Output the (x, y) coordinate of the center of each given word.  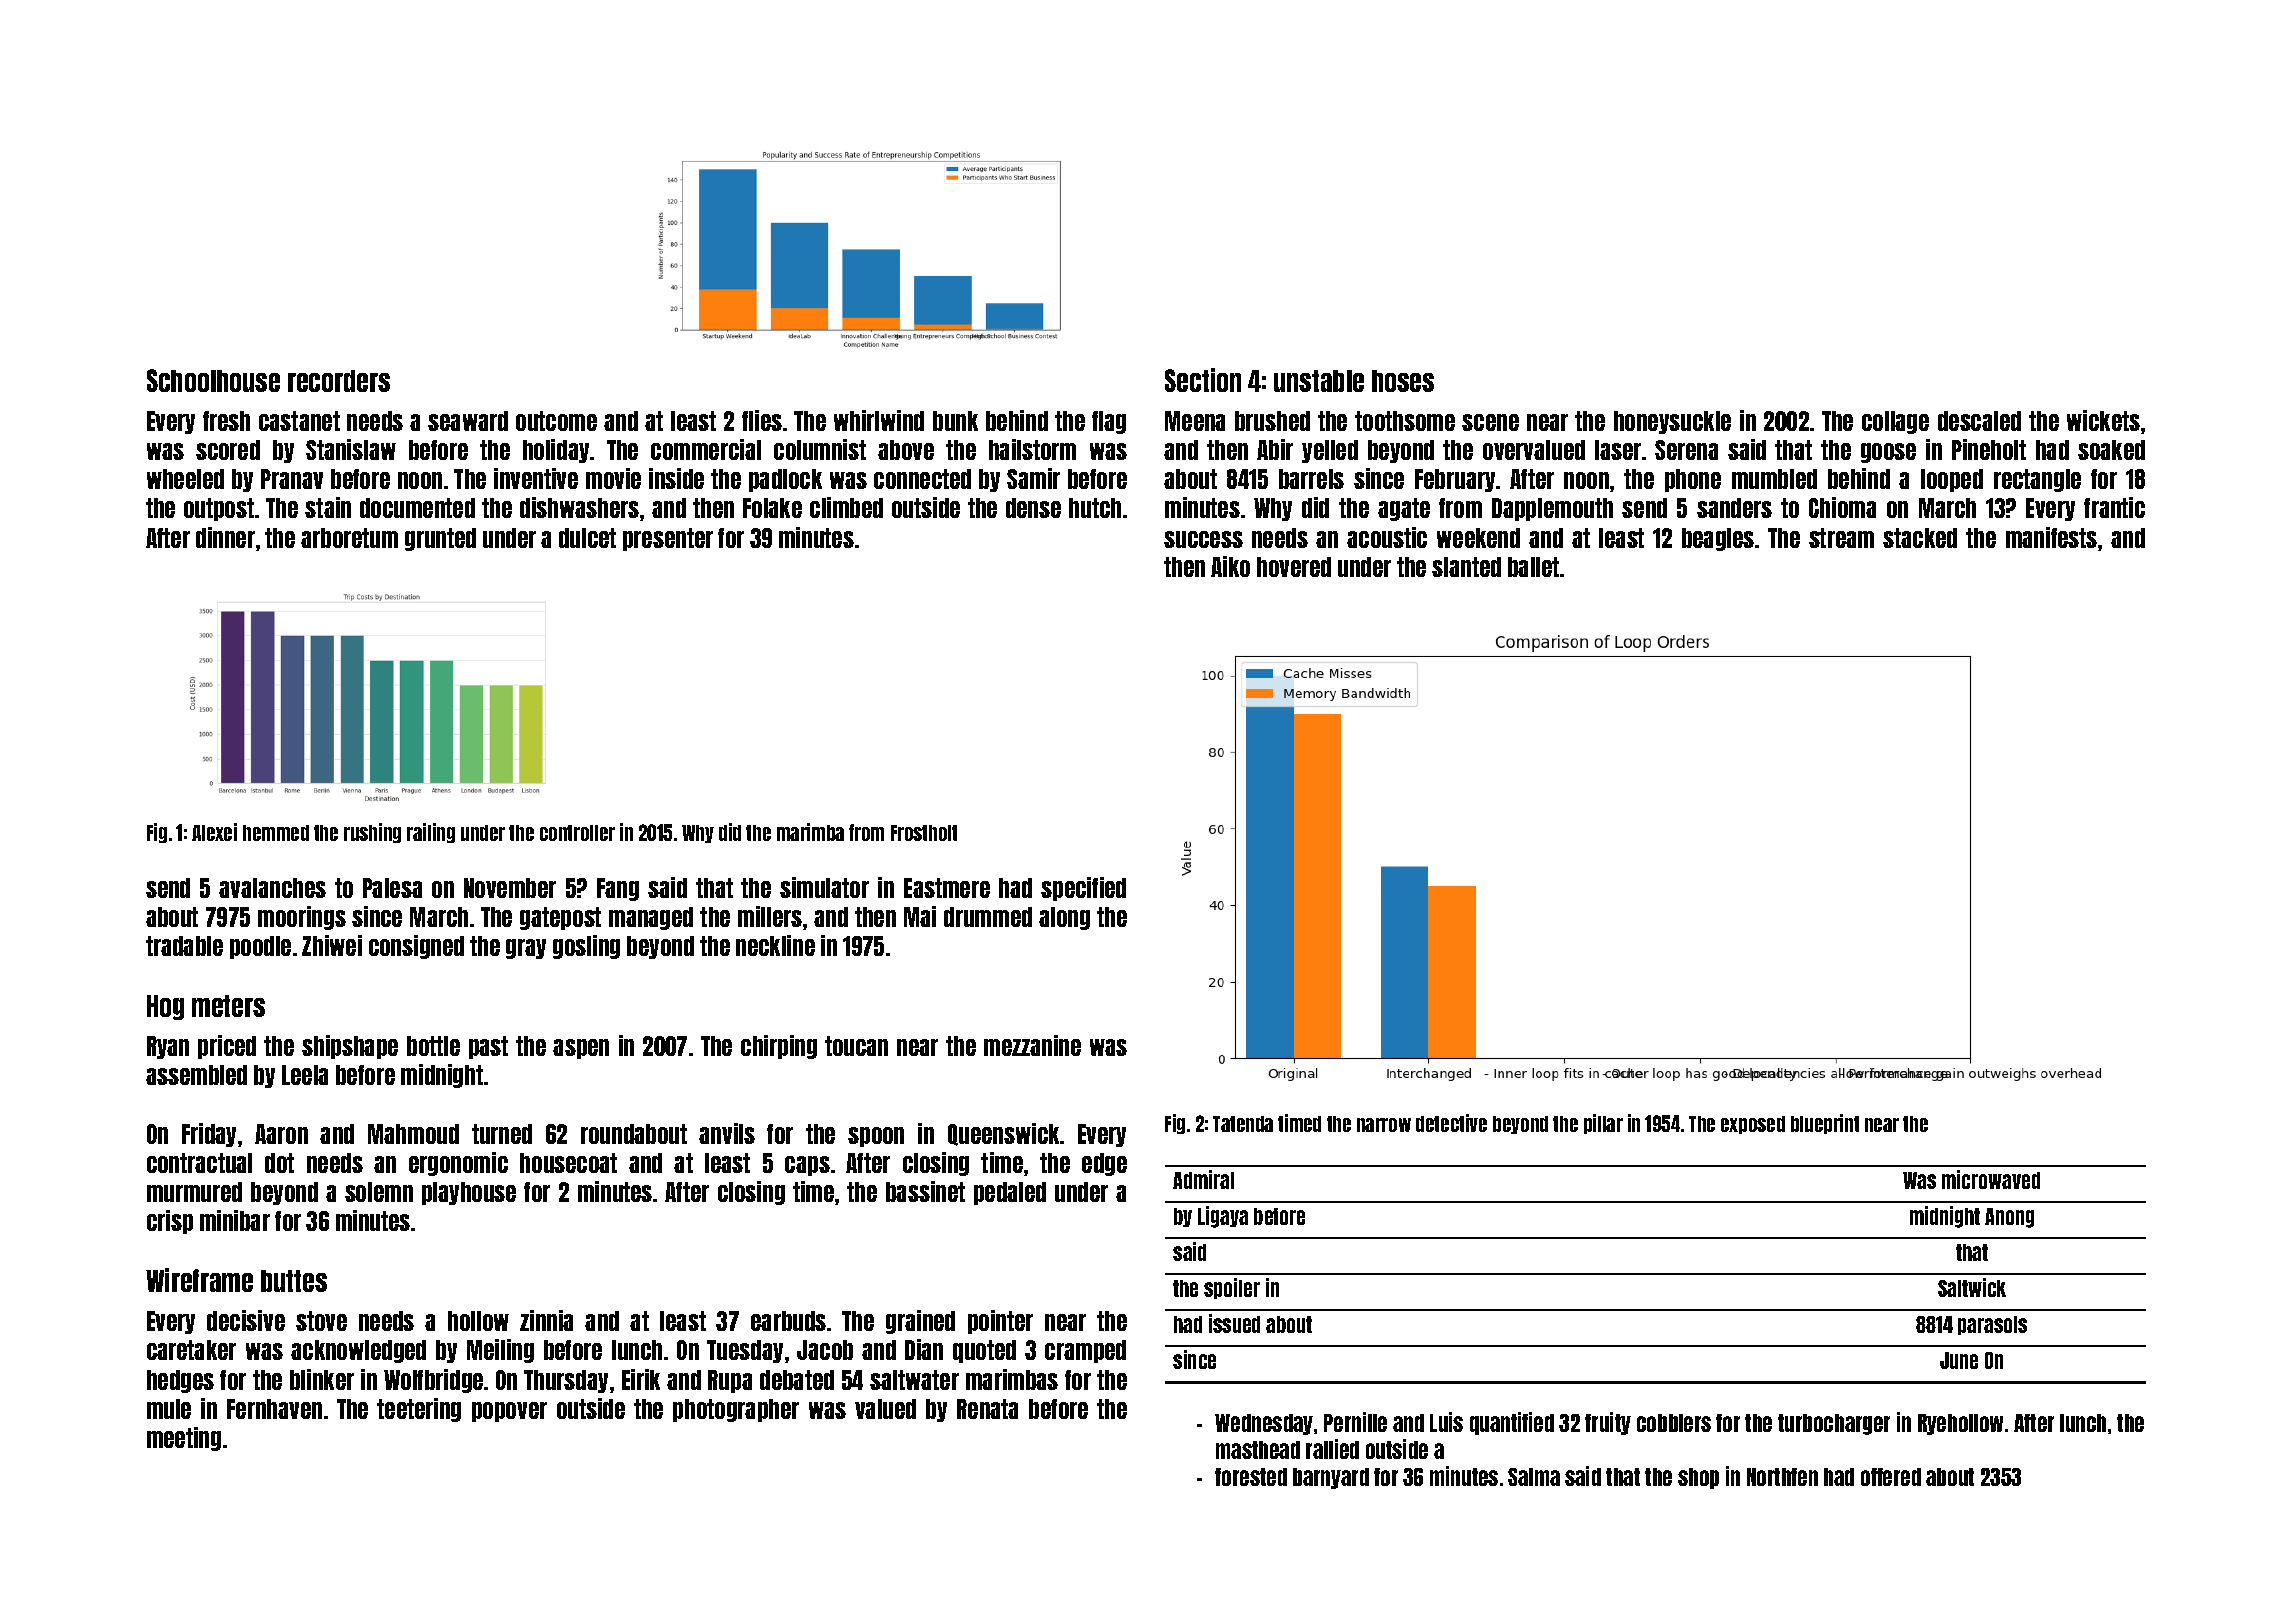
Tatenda (1243, 1124)
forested (1251, 1477)
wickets (2103, 420)
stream (1841, 538)
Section (1203, 380)
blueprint (1825, 1124)
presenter (668, 539)
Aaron (281, 1134)
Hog (165, 1007)
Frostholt (924, 833)
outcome (556, 421)
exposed (1753, 1125)
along (1064, 918)
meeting (184, 1439)
